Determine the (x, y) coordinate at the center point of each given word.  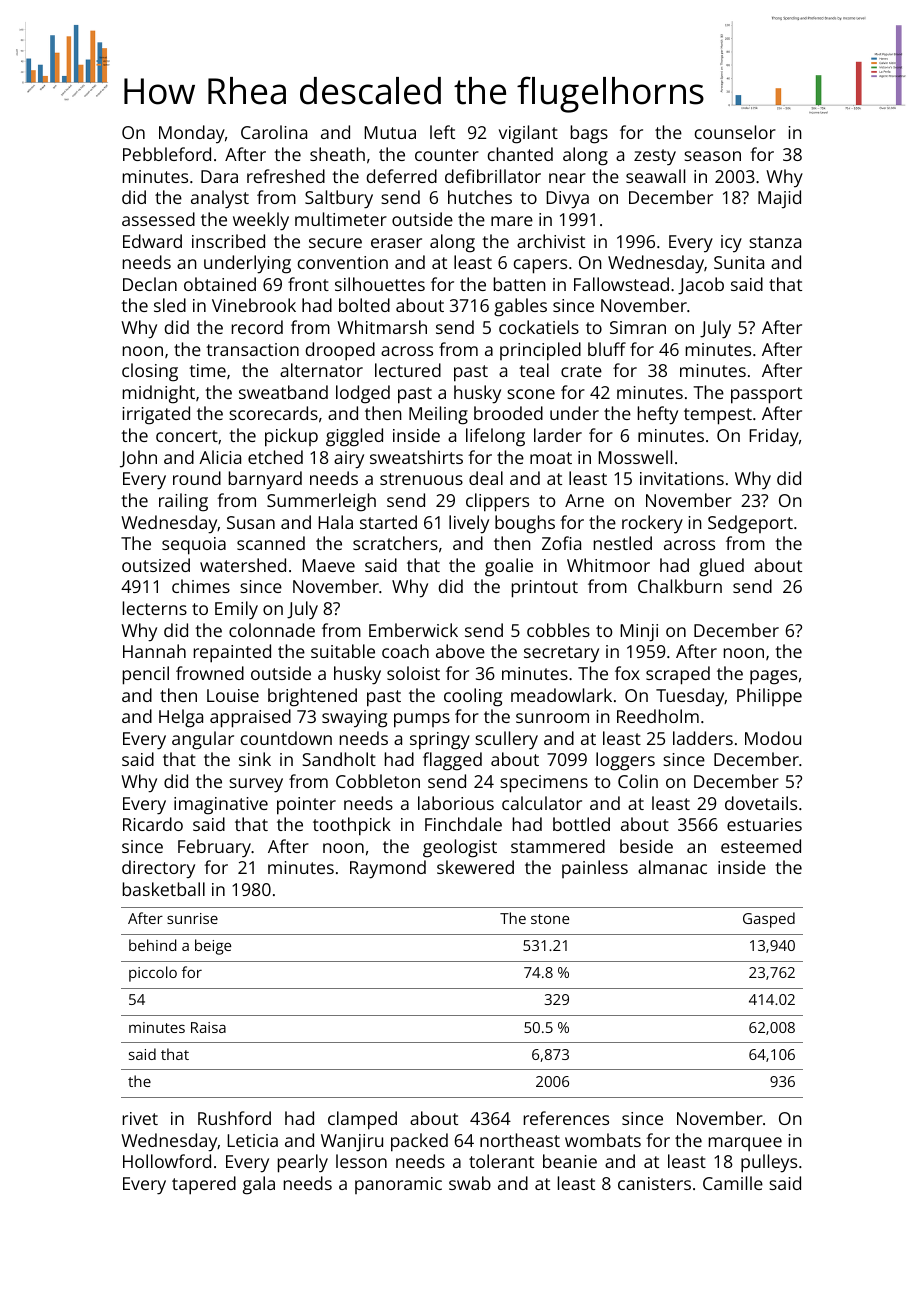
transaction (252, 349)
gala (259, 1185)
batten (520, 284)
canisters (654, 1183)
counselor (735, 132)
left (442, 132)
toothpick (352, 826)
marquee (745, 1144)
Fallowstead (621, 284)
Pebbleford (167, 154)
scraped (678, 675)
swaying (354, 719)
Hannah (154, 651)
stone (550, 919)
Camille (733, 1183)
